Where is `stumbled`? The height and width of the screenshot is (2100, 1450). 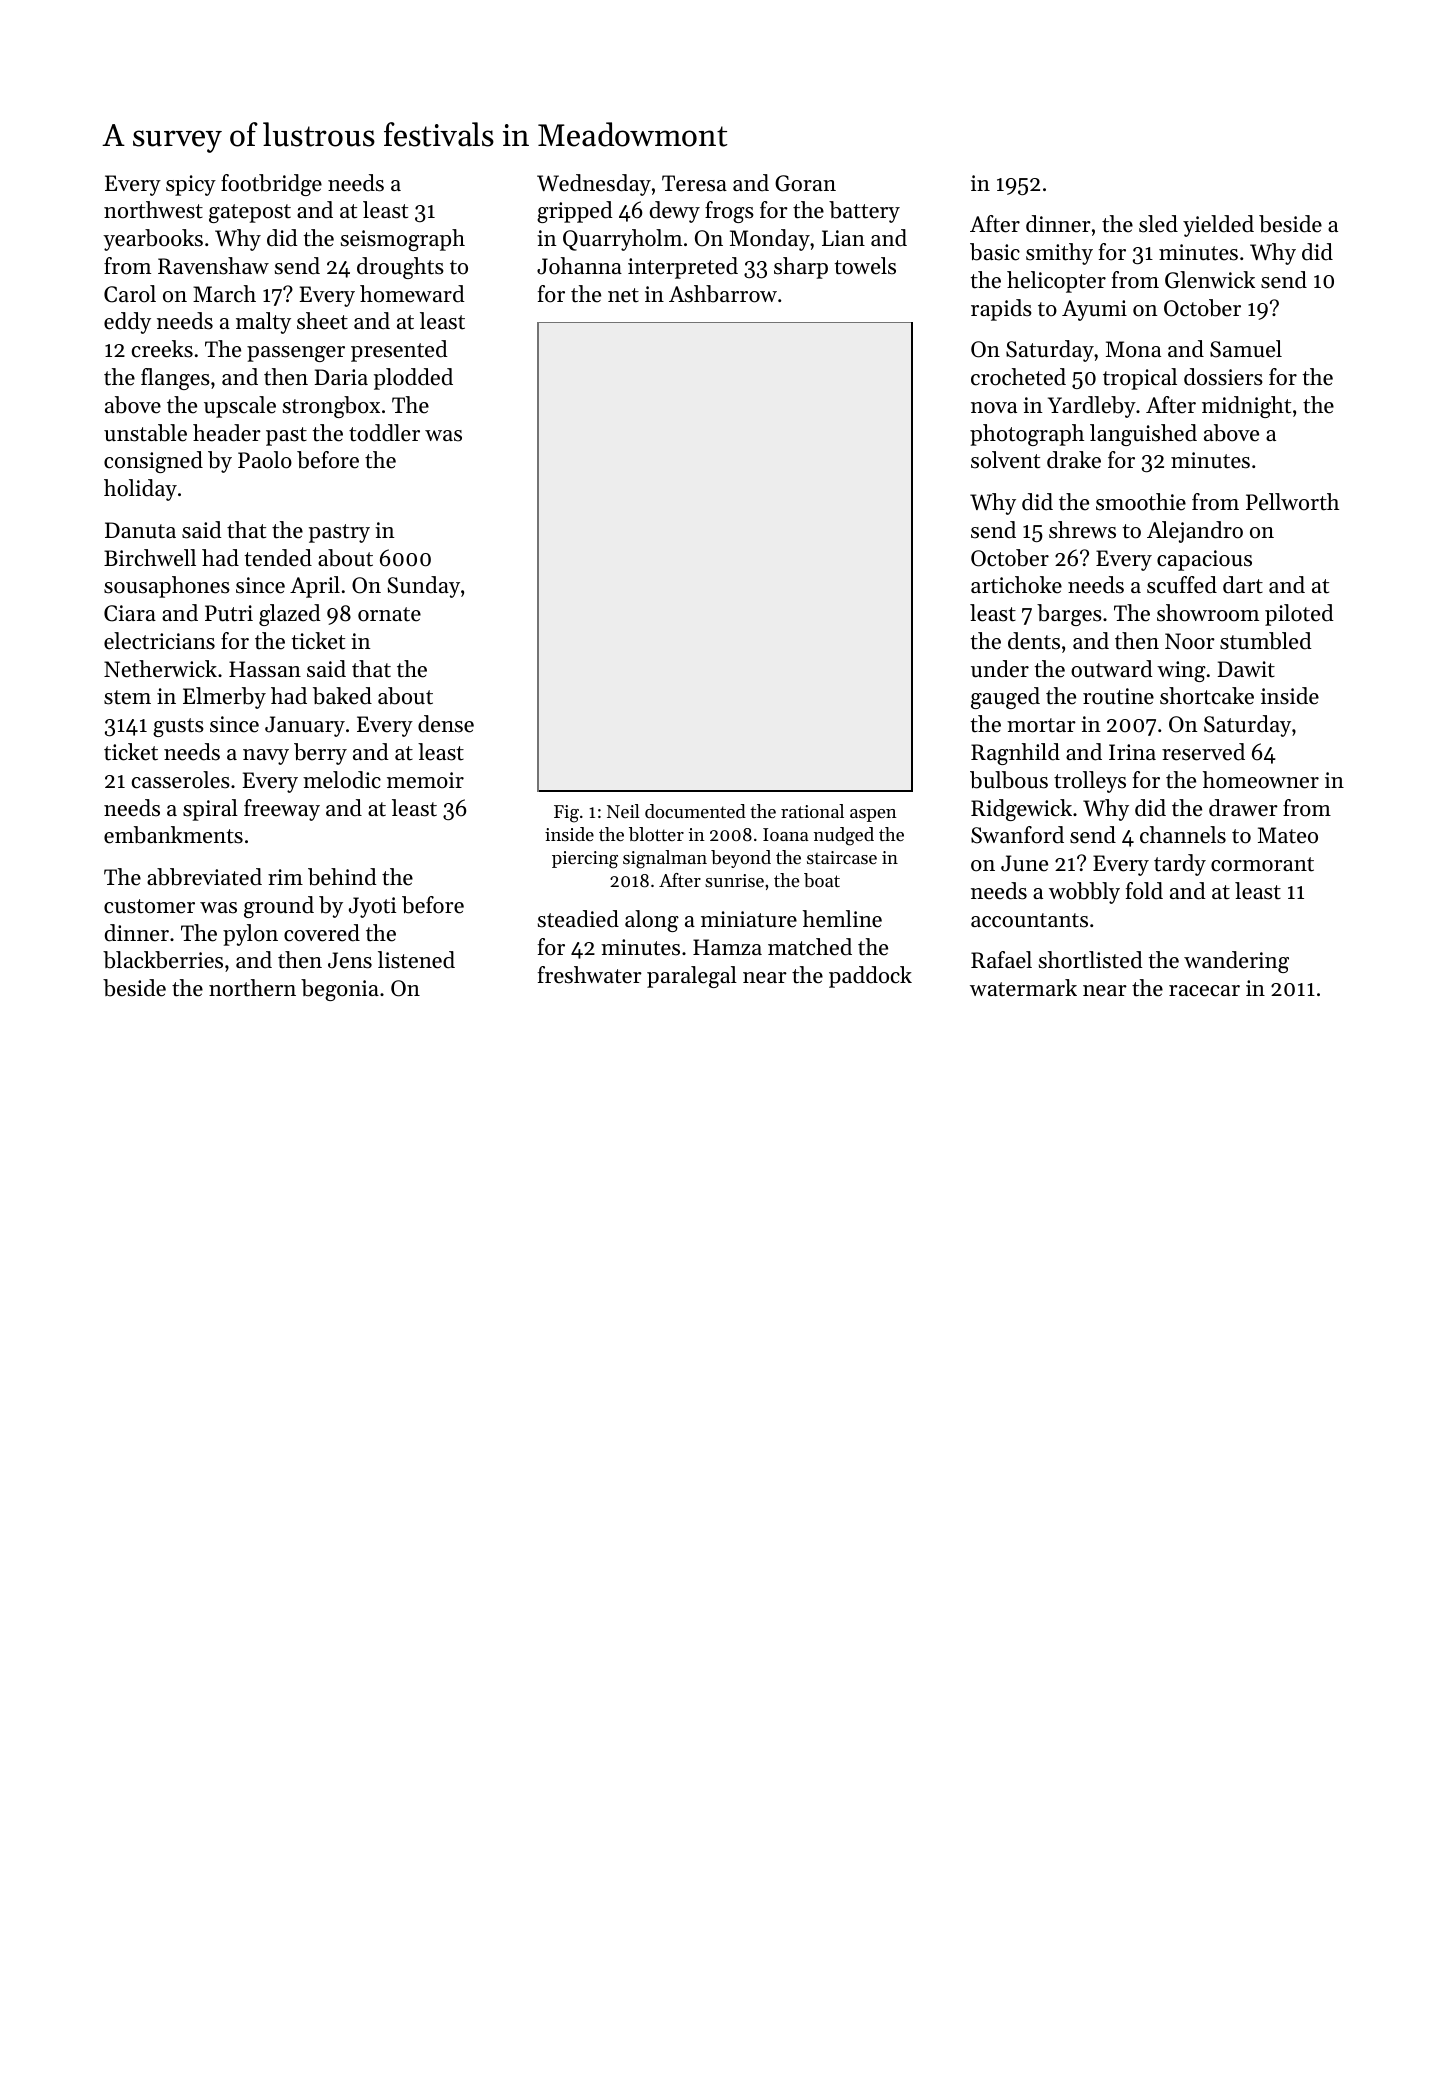 stumbled is located at coordinates (1266, 641).
